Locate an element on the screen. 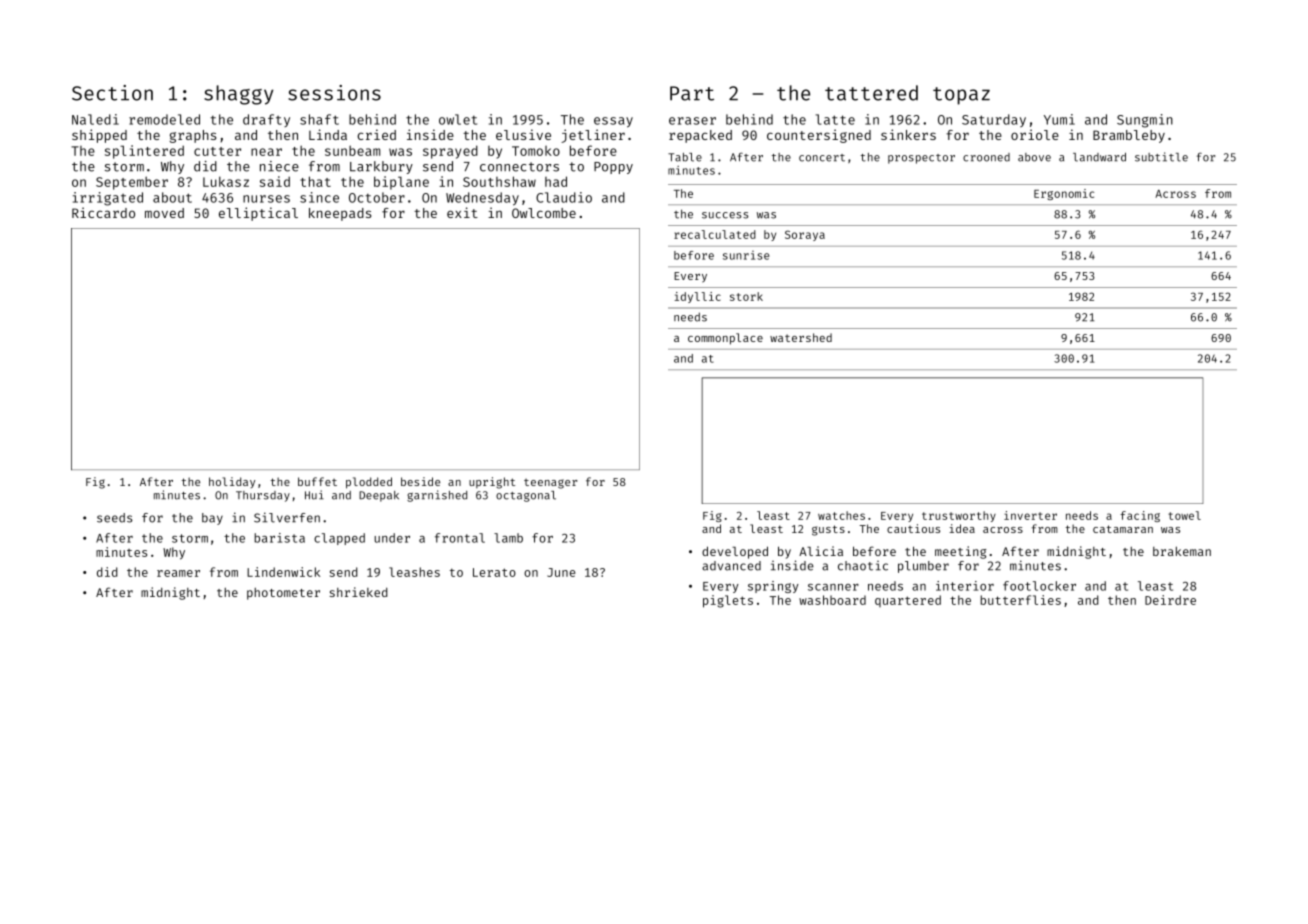  stork is located at coordinates (746, 296).
